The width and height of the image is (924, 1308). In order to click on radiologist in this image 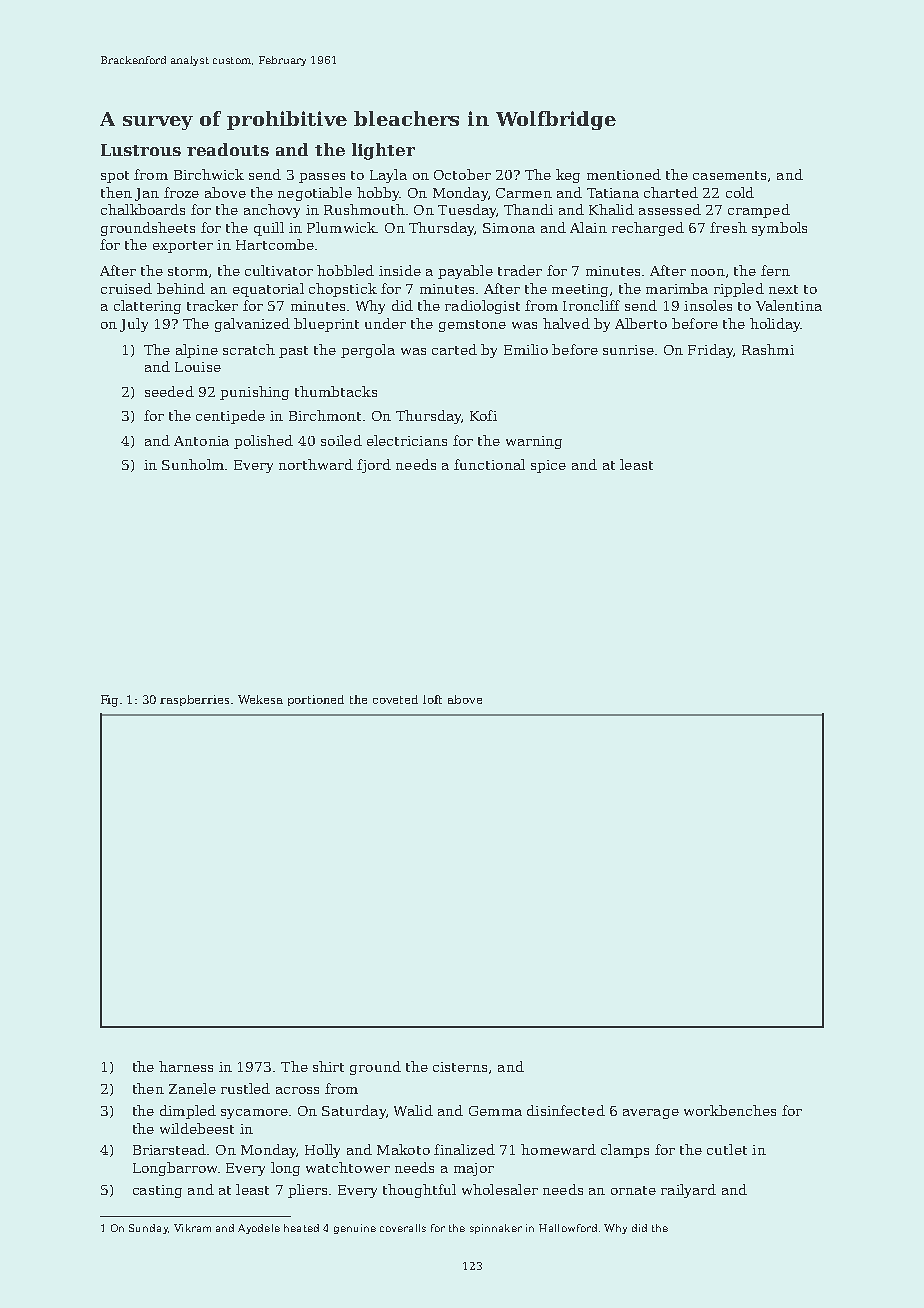, I will do `click(482, 307)`.
